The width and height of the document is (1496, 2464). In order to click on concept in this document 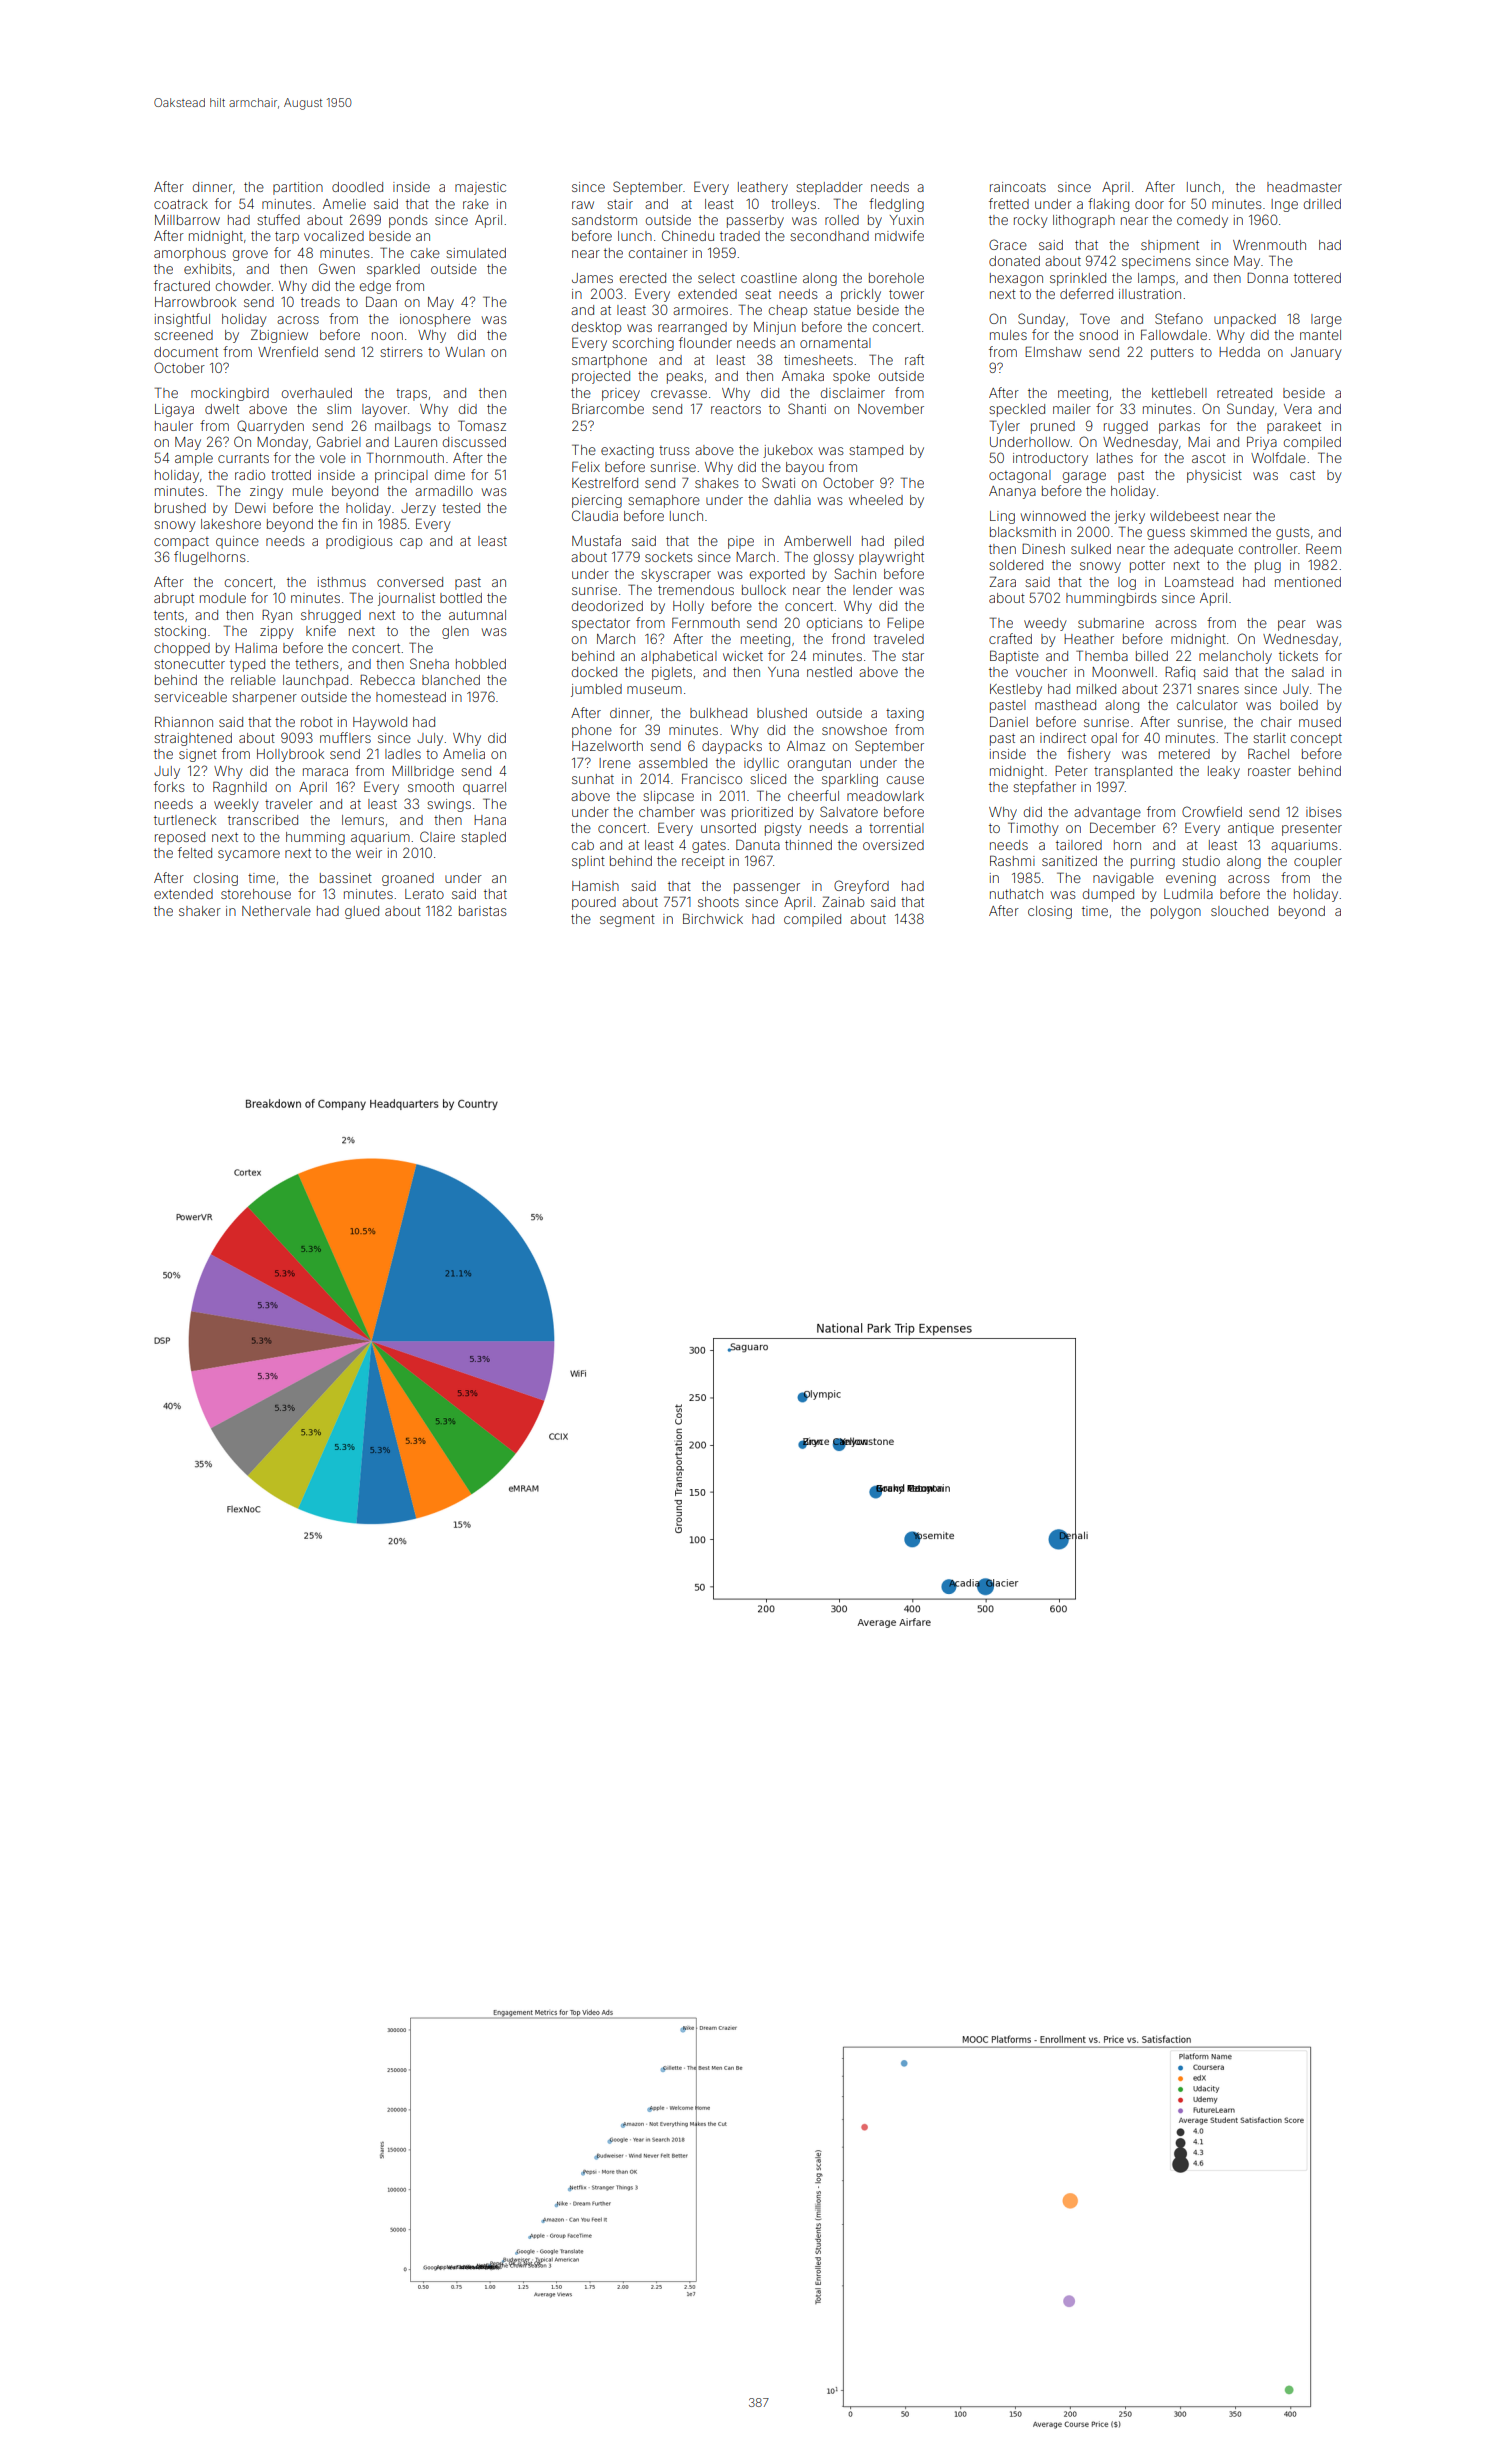, I will do `click(1316, 740)`.
